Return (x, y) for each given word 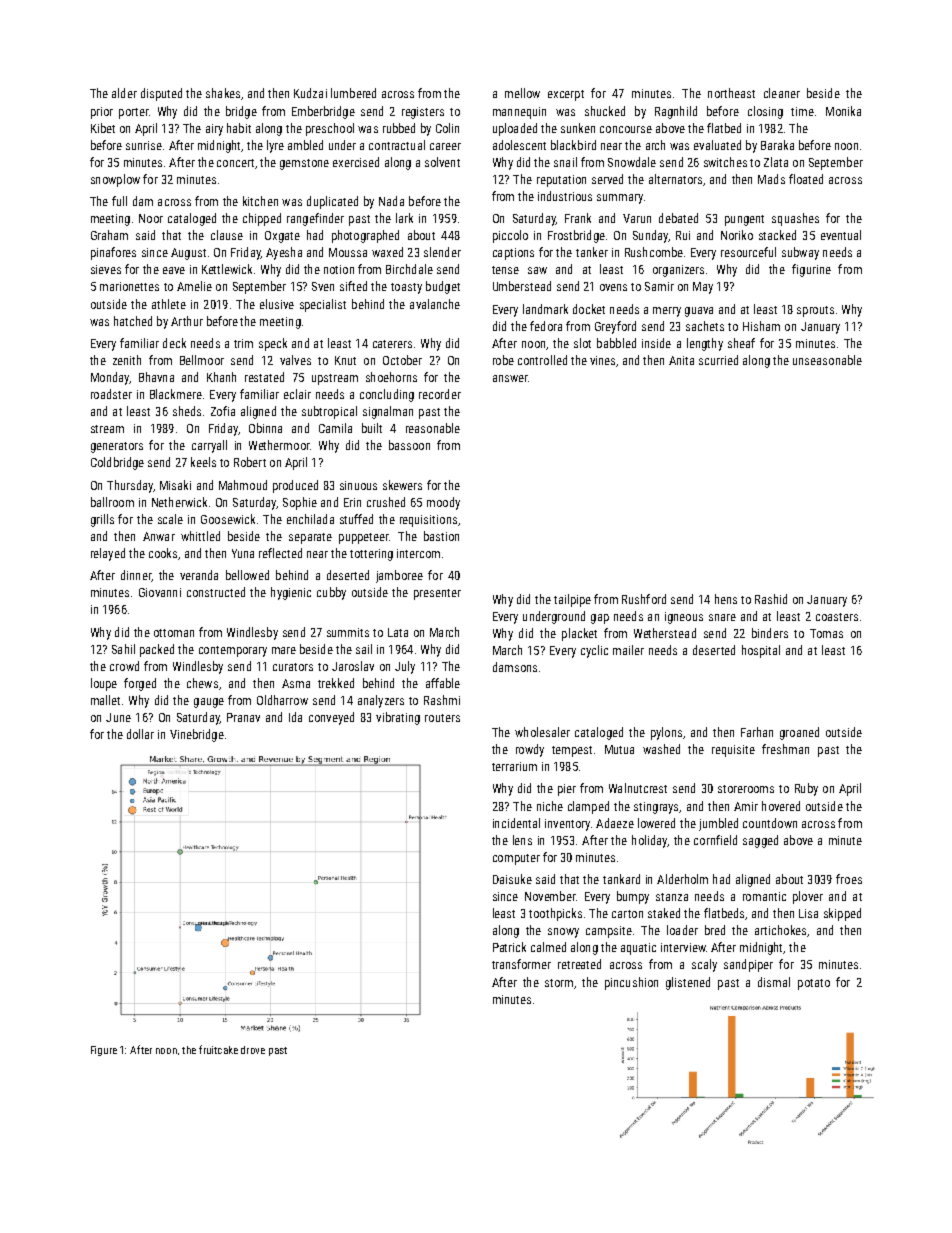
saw (537, 270)
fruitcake (218, 1049)
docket (589, 309)
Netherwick (179, 502)
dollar (140, 734)
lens (522, 840)
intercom (418, 553)
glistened (688, 983)
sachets (705, 326)
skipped (842, 914)
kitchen (260, 201)
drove (253, 1050)
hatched (133, 321)
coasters (837, 617)
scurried (718, 360)
